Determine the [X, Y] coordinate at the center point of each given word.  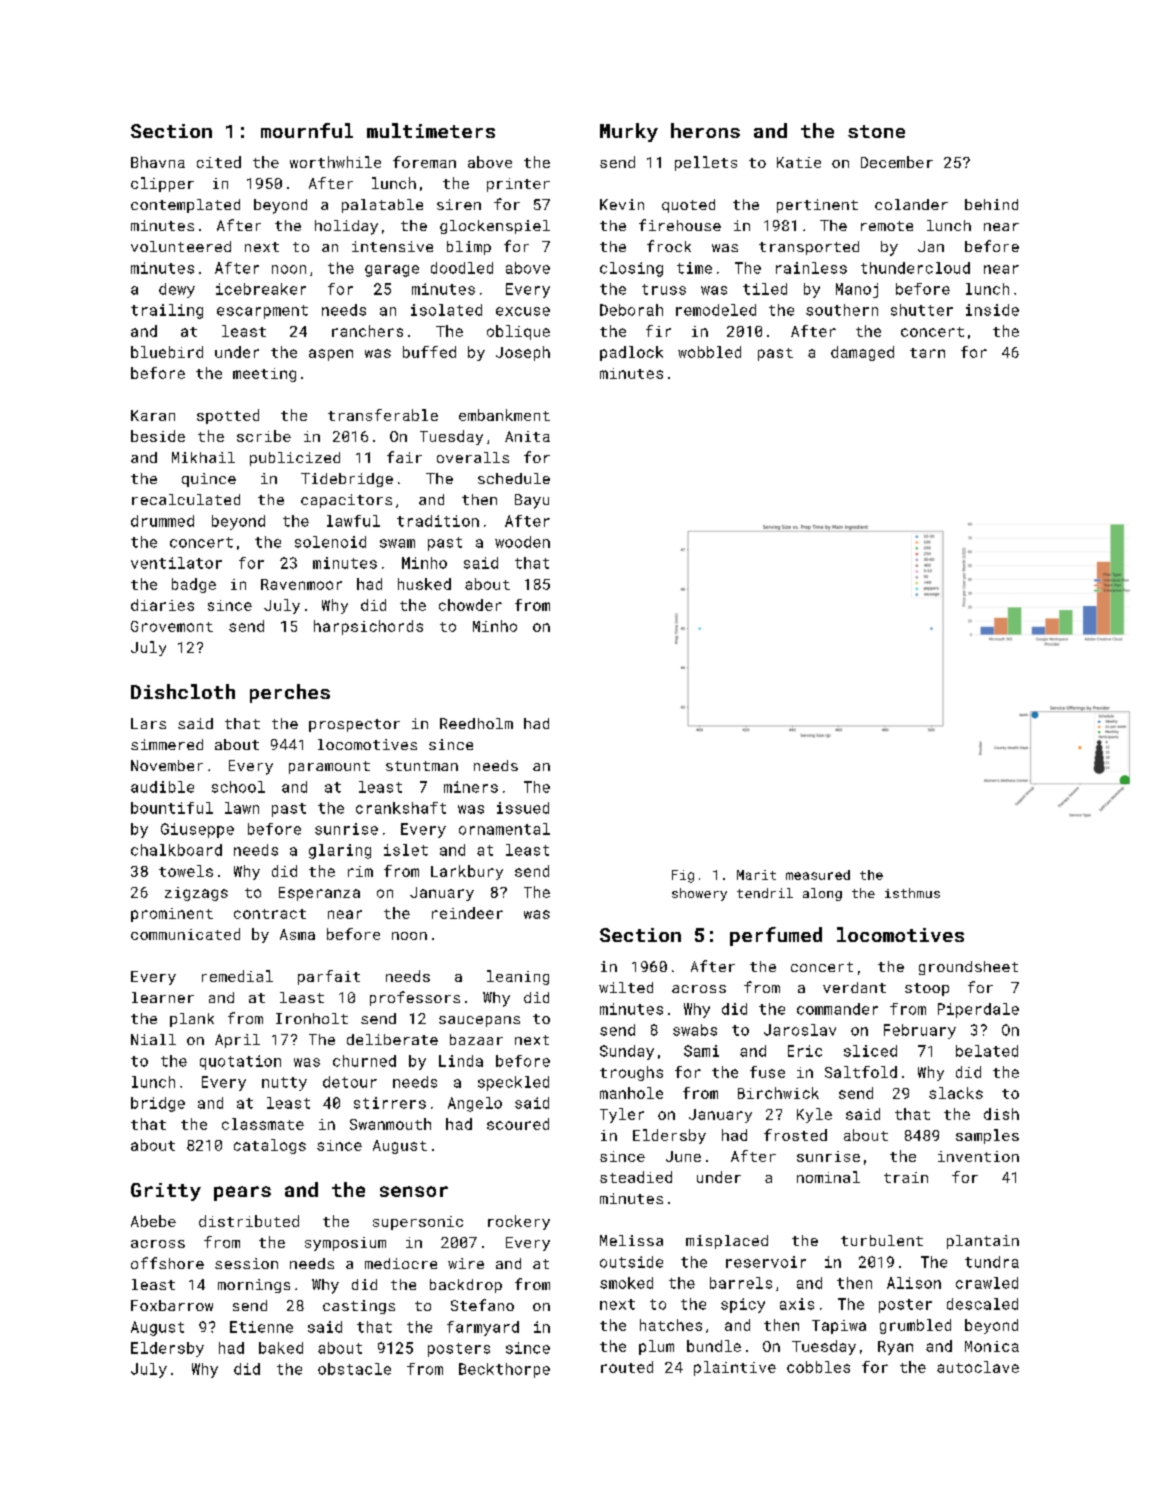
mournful [307, 130]
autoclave [978, 1367]
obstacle [354, 1369]
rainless [811, 268]
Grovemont [172, 626]
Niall [153, 1039]
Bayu [532, 501]
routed [627, 1367]
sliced [870, 1051]
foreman [424, 162]
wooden [522, 542]
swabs [695, 1030]
